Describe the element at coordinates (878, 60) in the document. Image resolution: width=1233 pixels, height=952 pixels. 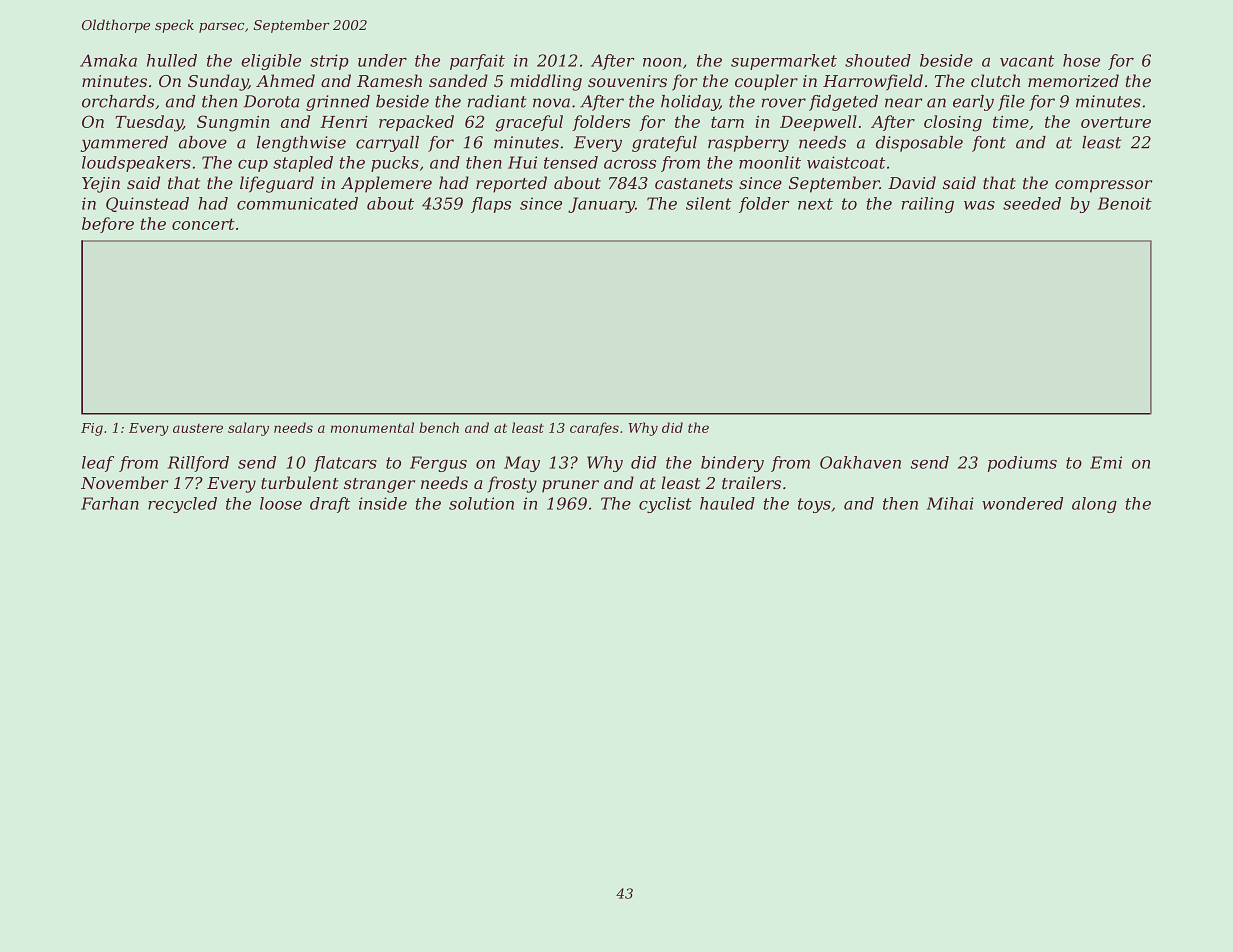
I see `shouted` at that location.
